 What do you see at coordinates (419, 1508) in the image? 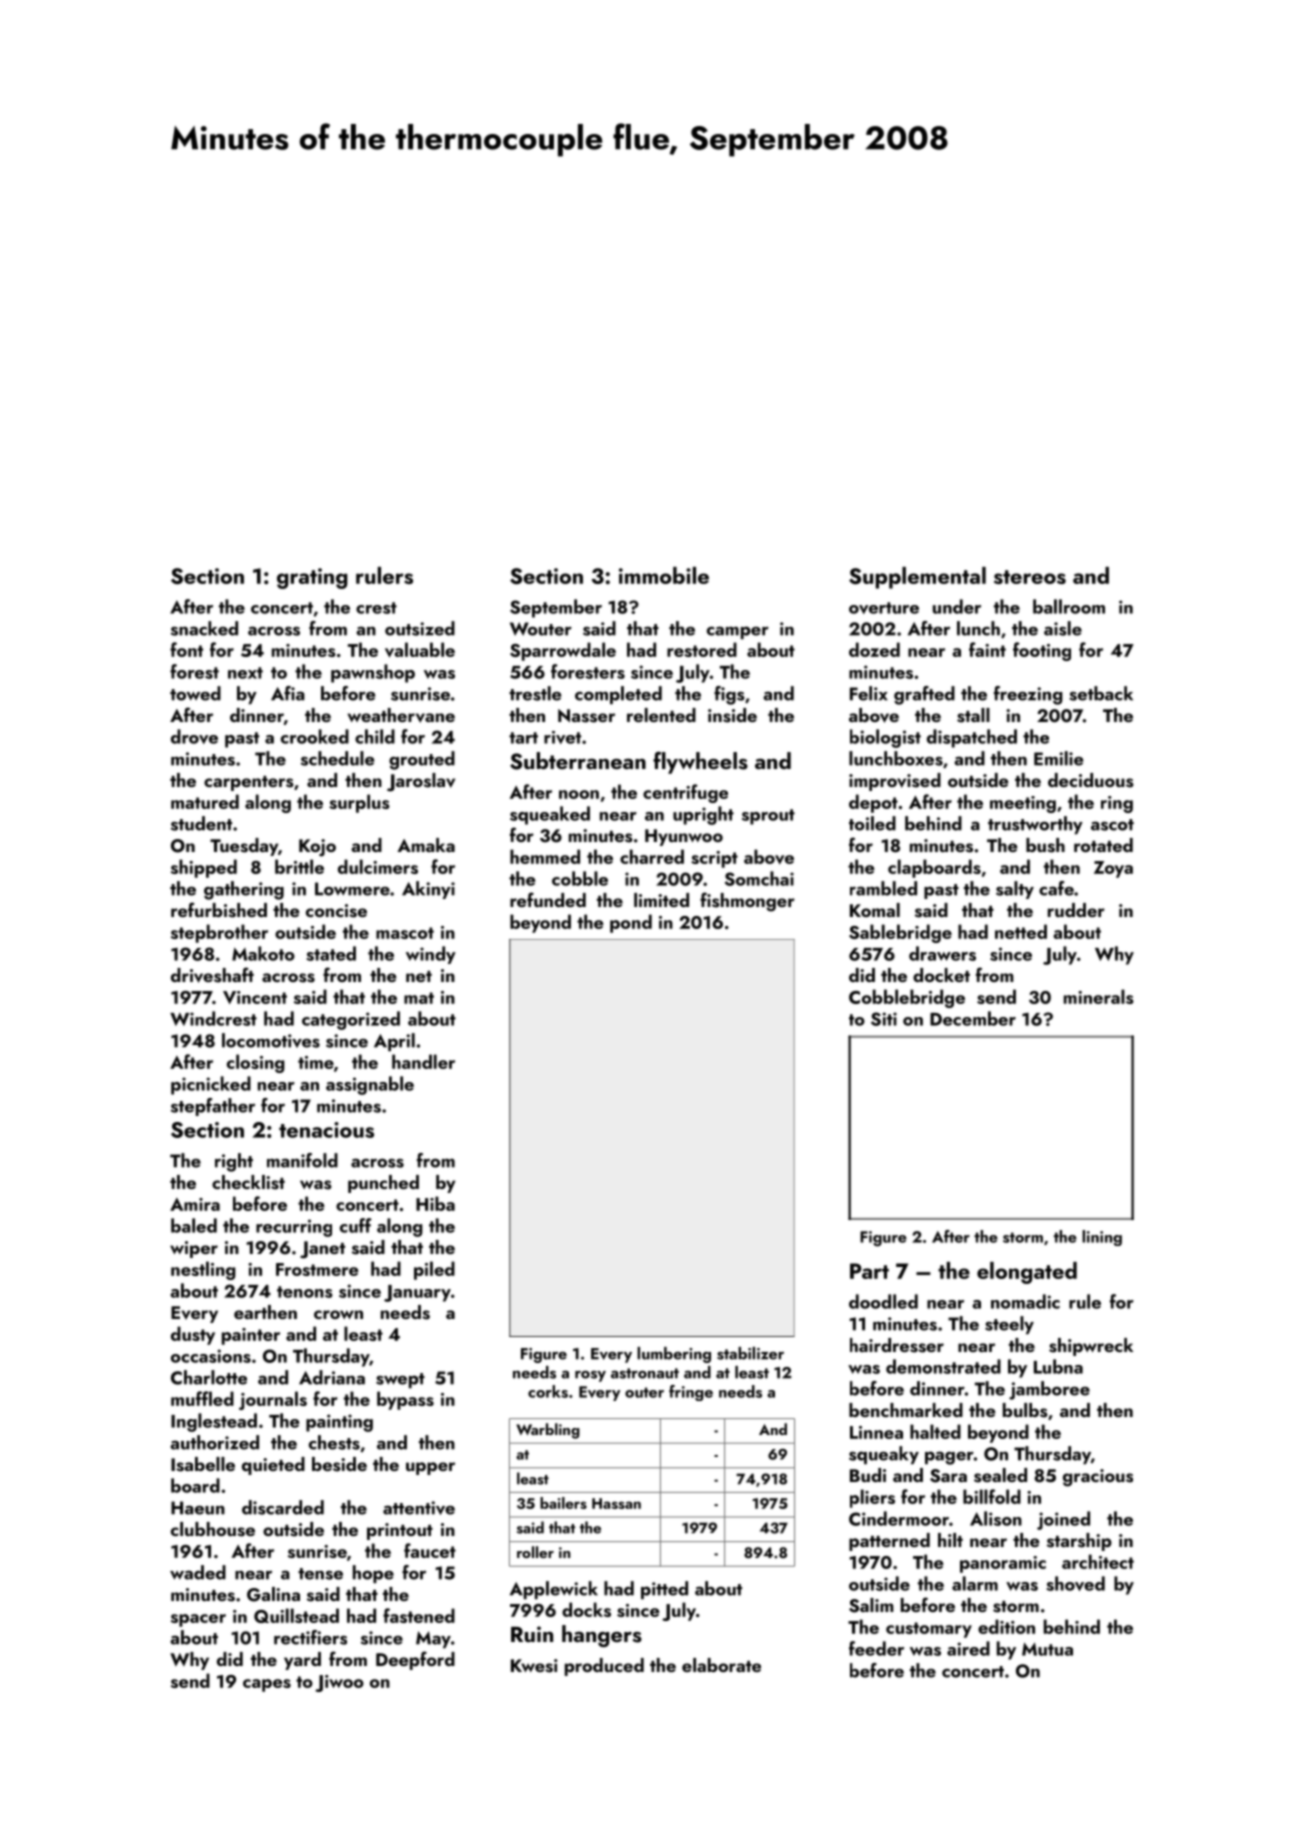
I see `attentive` at bounding box center [419, 1508].
